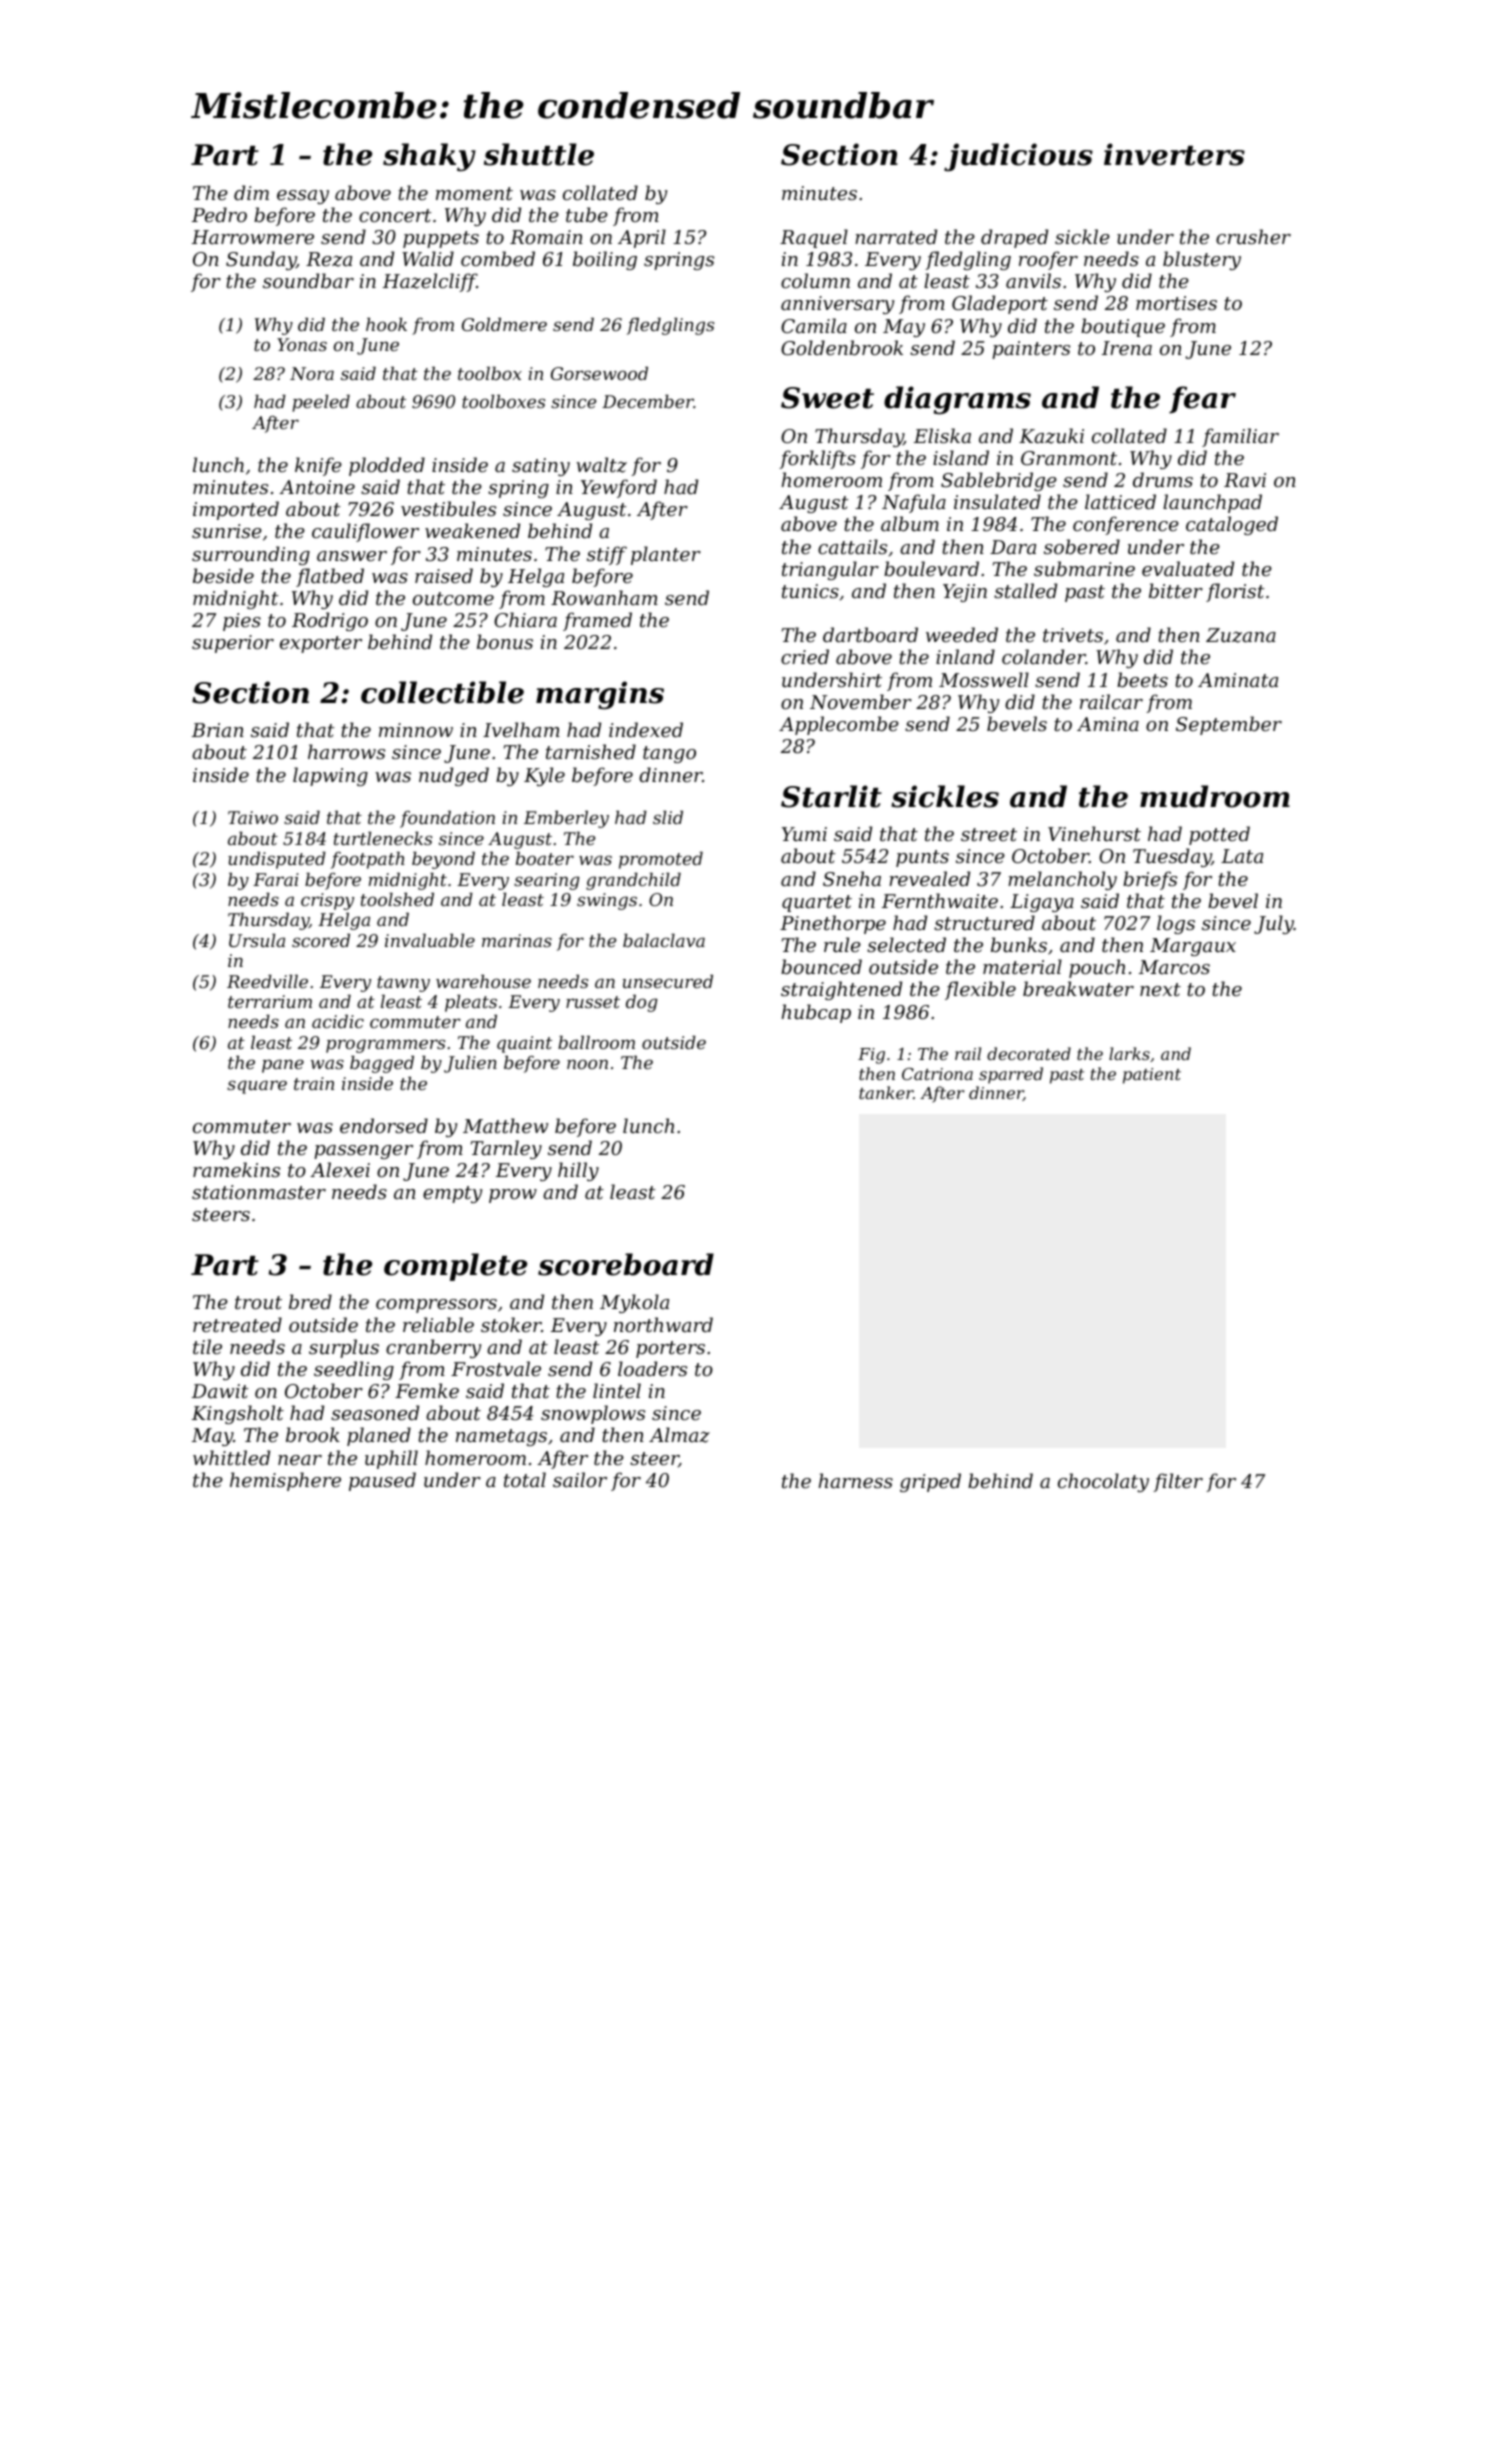  What do you see at coordinates (1042, 903) in the document?
I see `Ligaya` at bounding box center [1042, 903].
